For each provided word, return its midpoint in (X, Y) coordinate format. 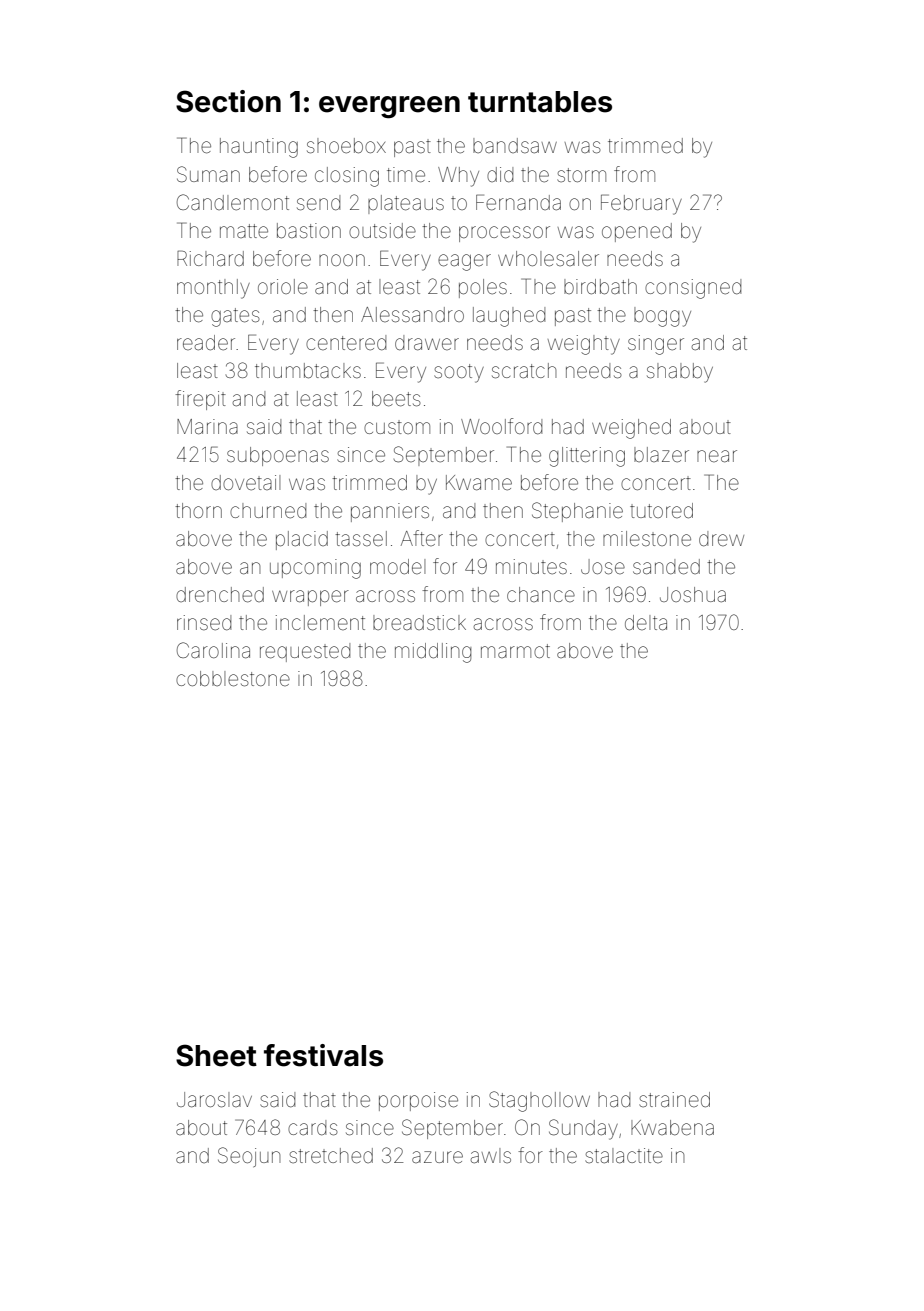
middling (433, 653)
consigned (693, 289)
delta (646, 622)
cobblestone (233, 679)
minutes (531, 566)
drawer (427, 342)
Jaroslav (214, 1099)
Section (228, 101)
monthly (213, 289)
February (641, 204)
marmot (515, 651)
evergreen (389, 107)
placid (302, 540)
